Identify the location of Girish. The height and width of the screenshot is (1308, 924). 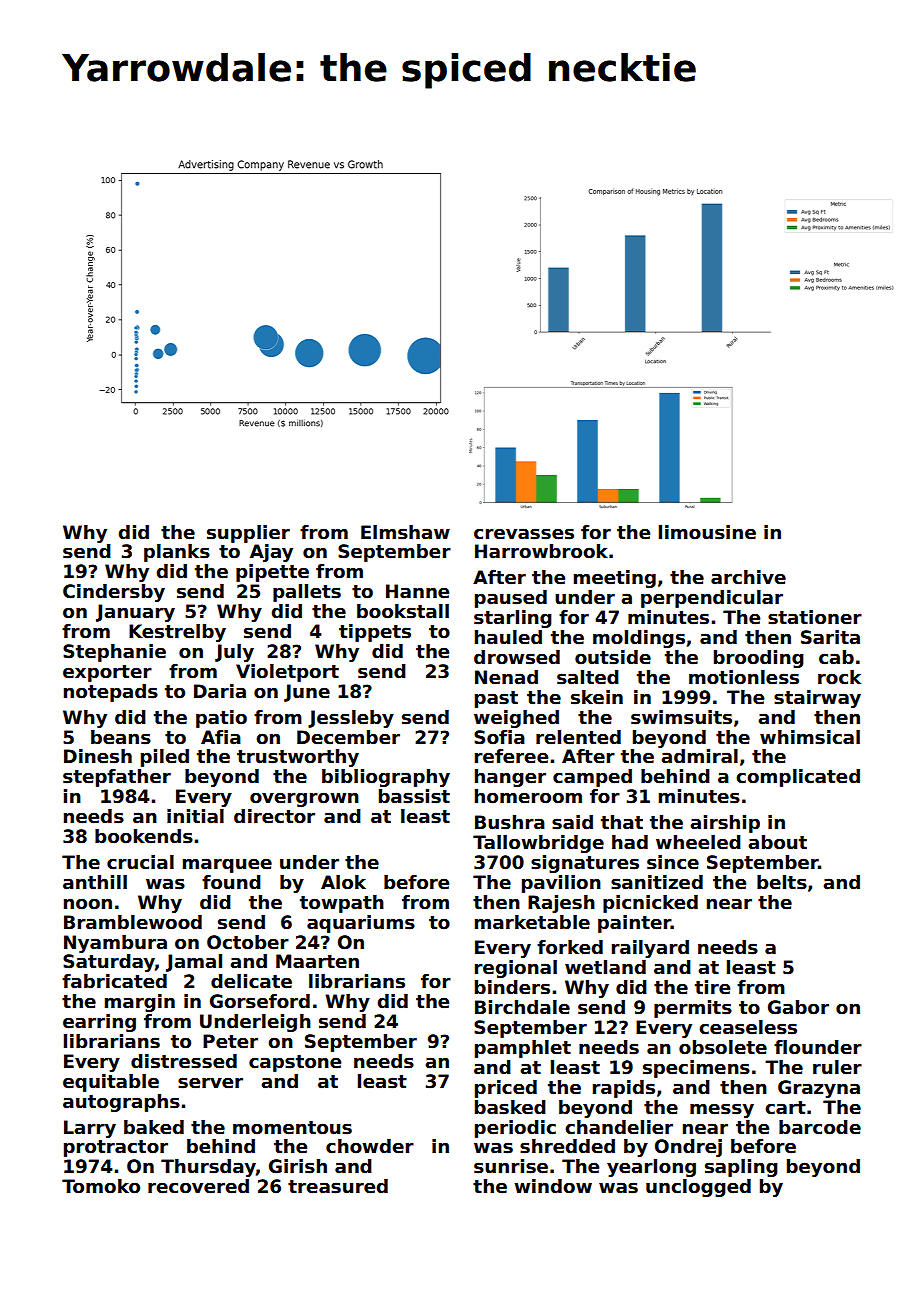
(298, 1166).
